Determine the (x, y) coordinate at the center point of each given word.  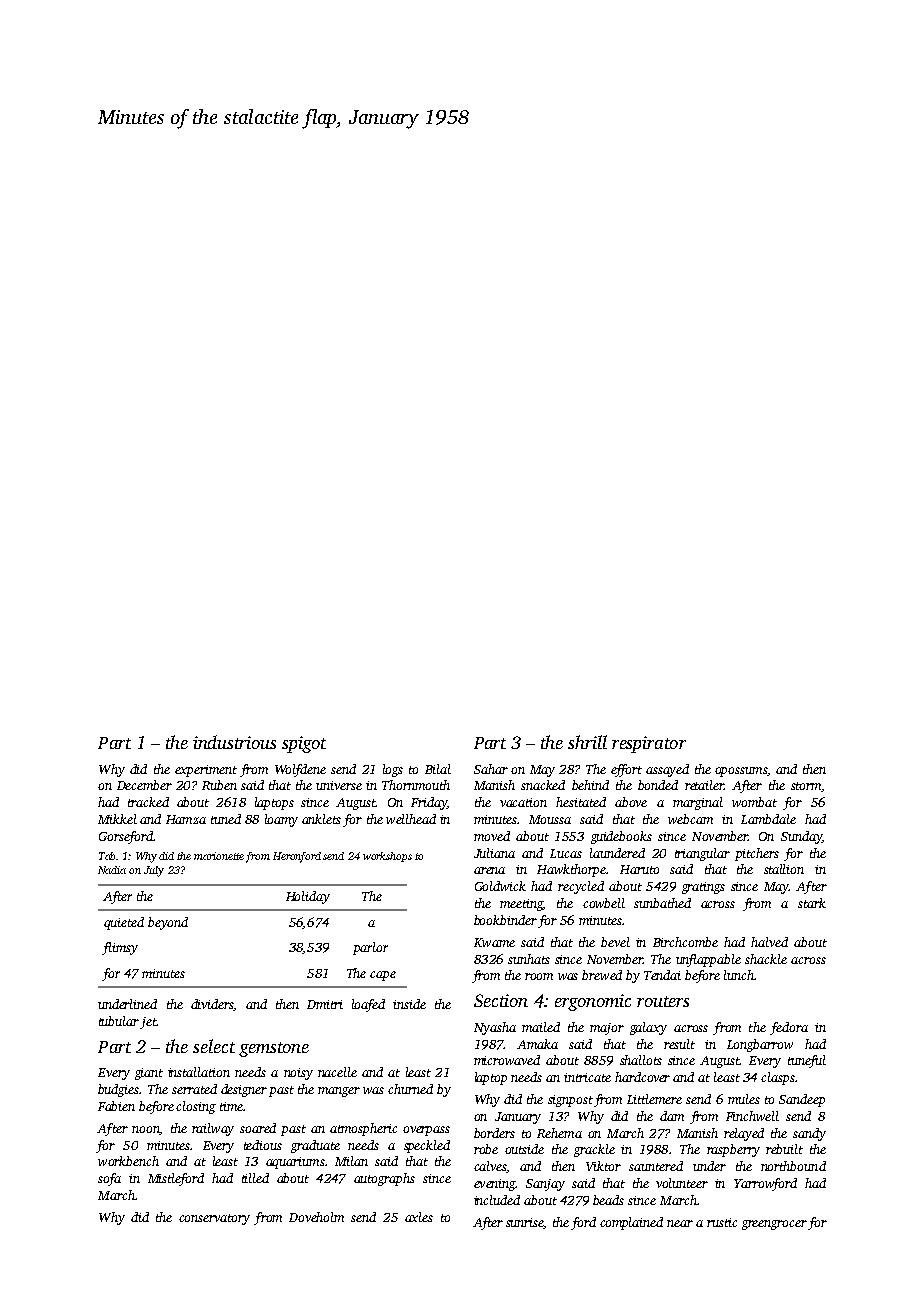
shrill (587, 742)
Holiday (308, 897)
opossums (741, 772)
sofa (109, 1179)
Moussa (550, 819)
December (144, 785)
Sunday (801, 837)
